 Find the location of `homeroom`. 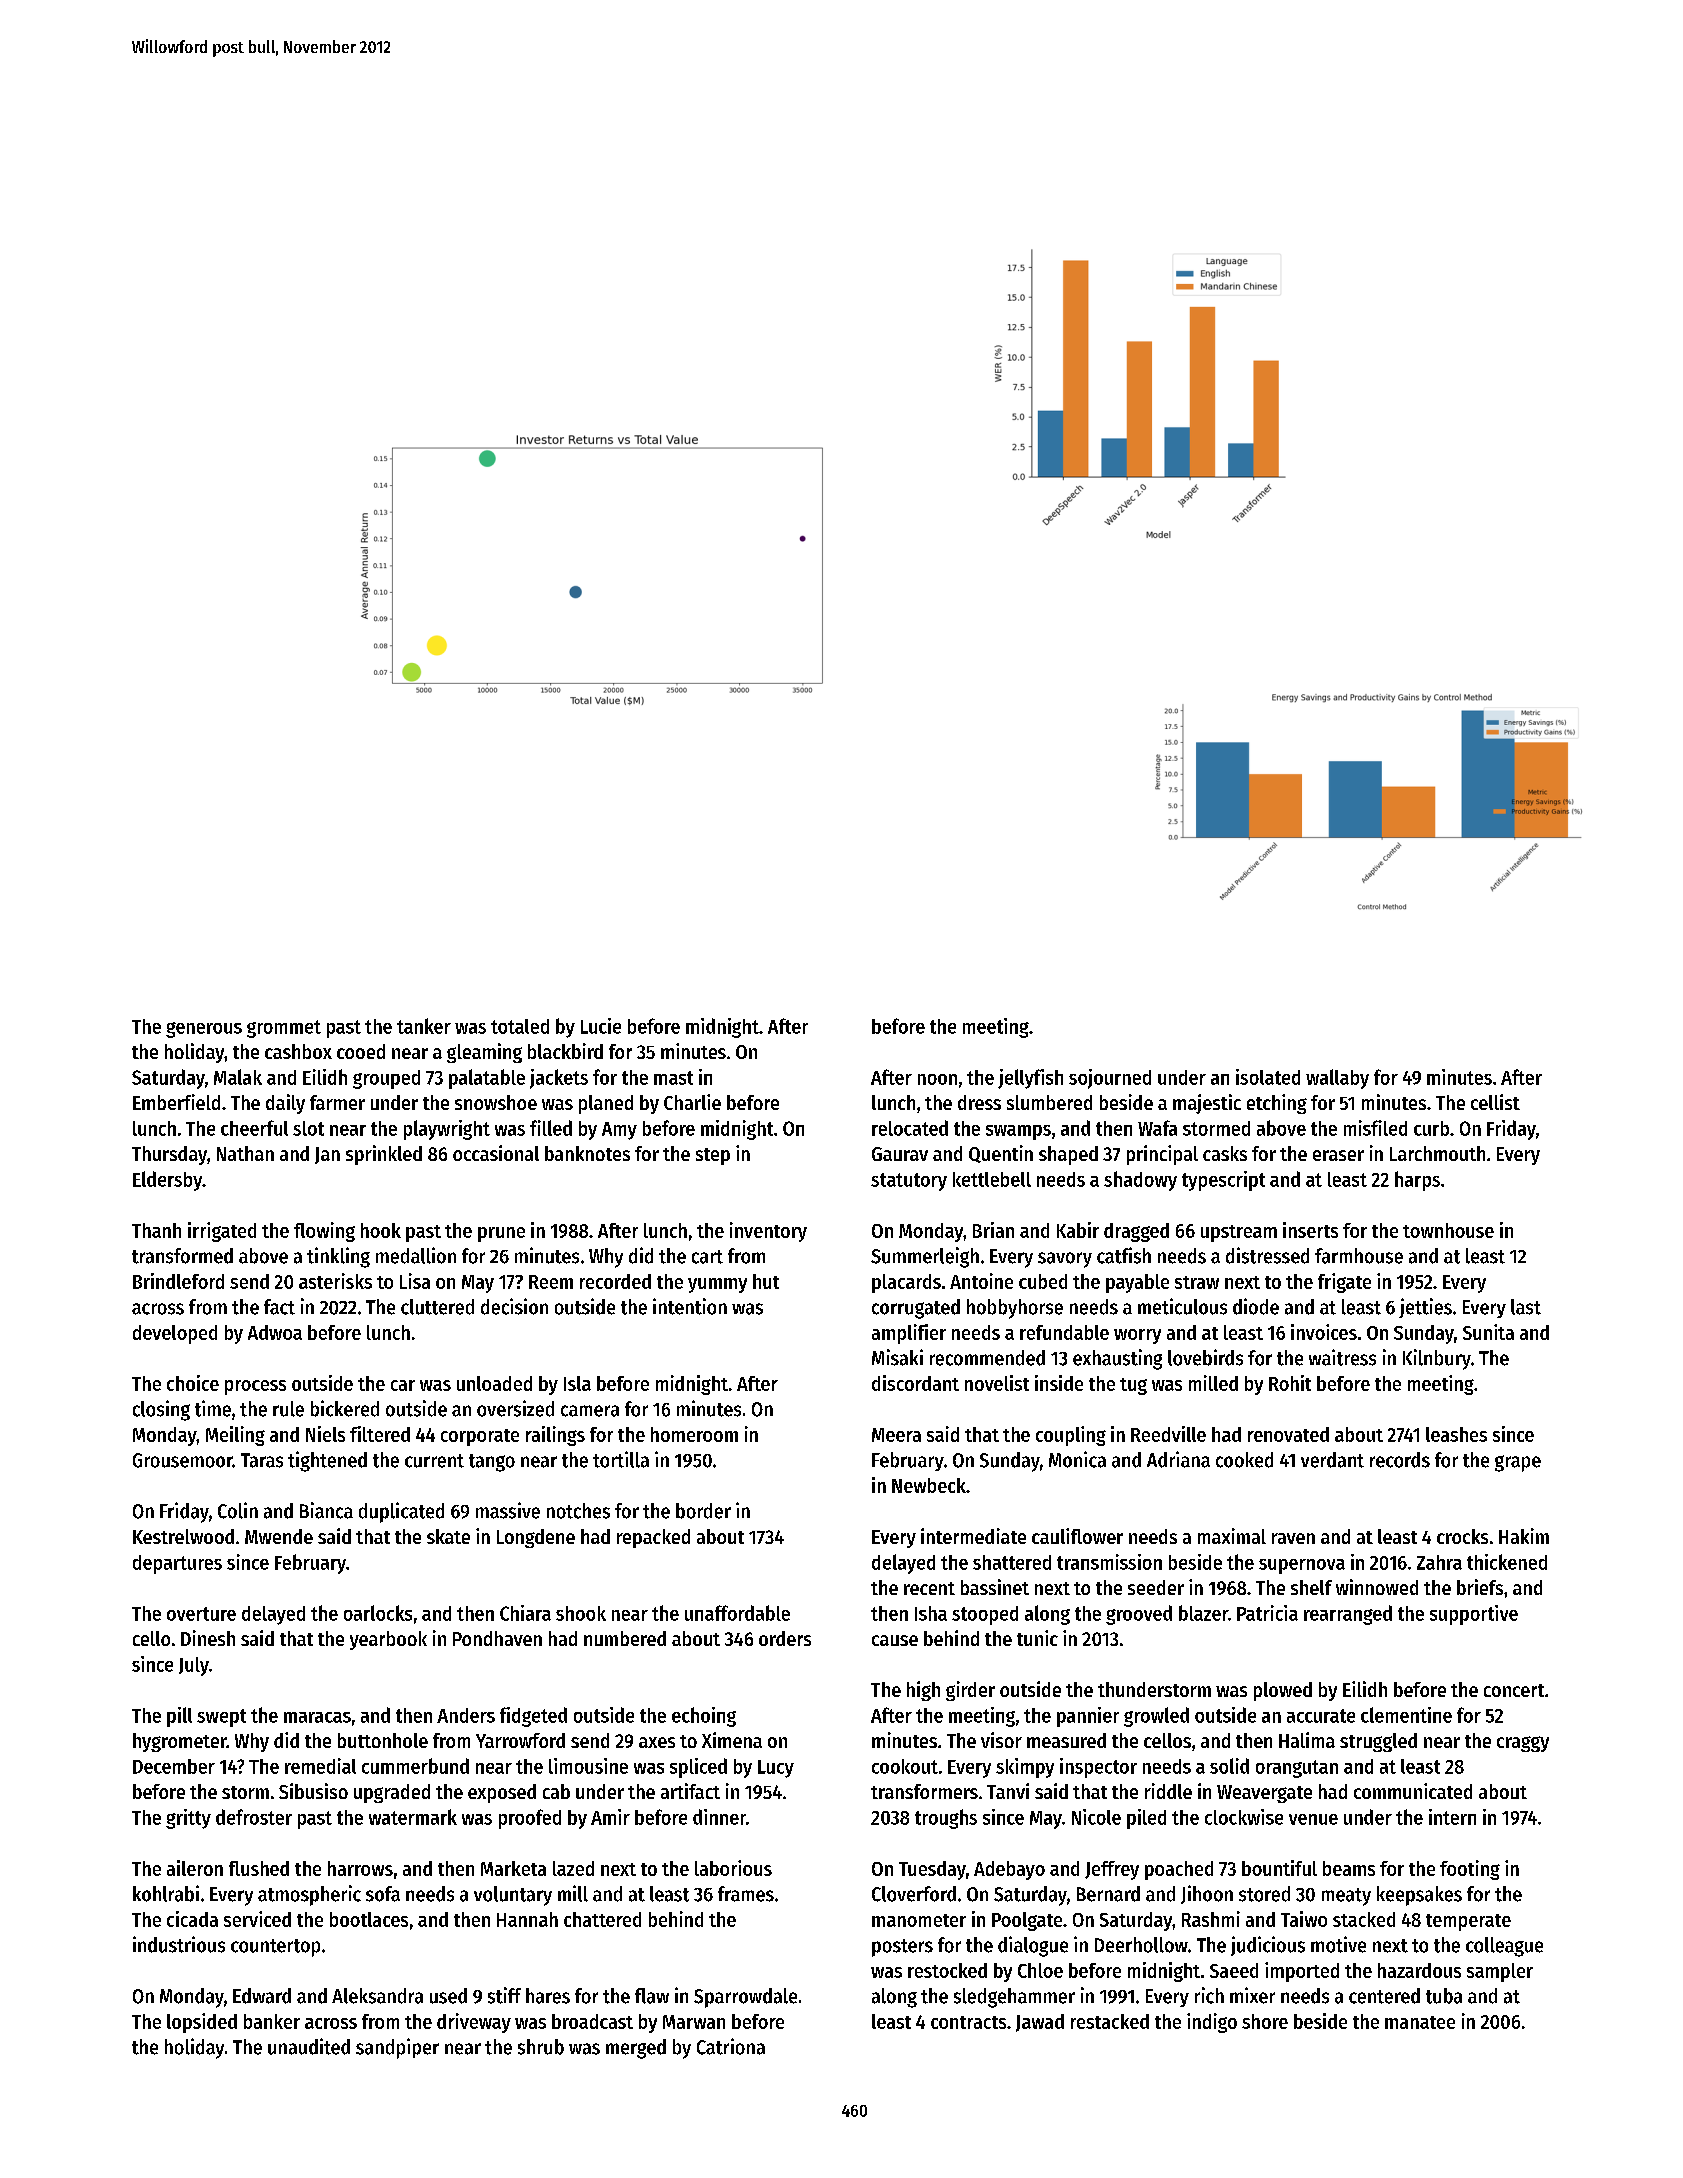

homeroom is located at coordinates (694, 1434).
